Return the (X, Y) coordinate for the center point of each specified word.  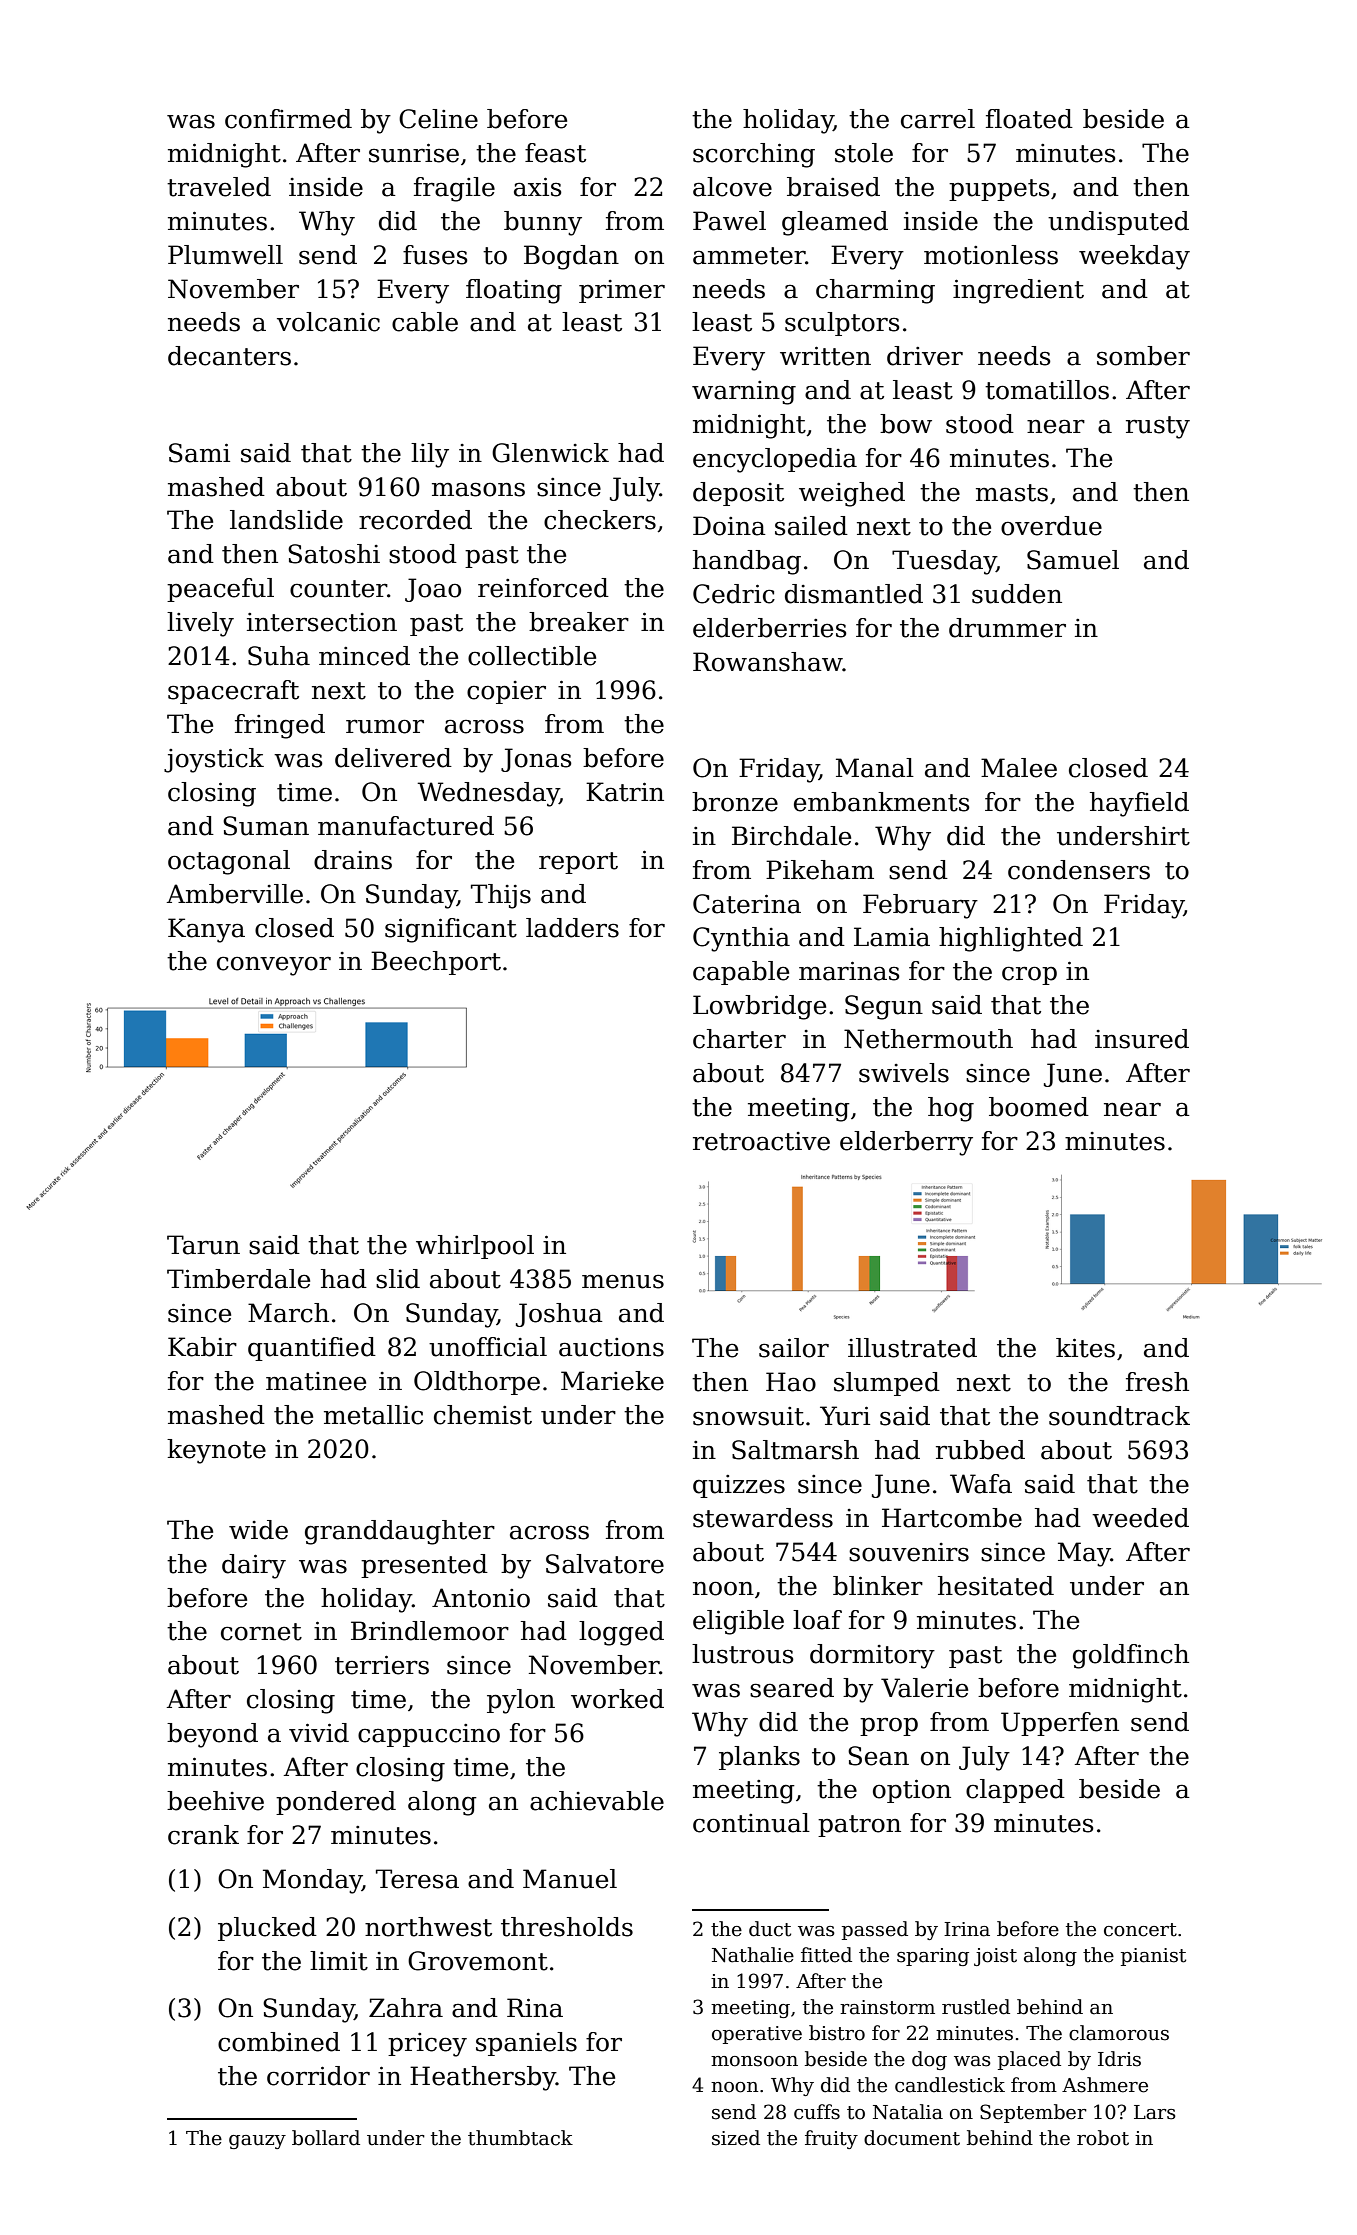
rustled (976, 2007)
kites (1085, 1348)
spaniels (526, 2044)
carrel (938, 119)
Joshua (559, 1315)
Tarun (203, 1245)
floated (1029, 119)
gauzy (257, 2142)
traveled (219, 187)
